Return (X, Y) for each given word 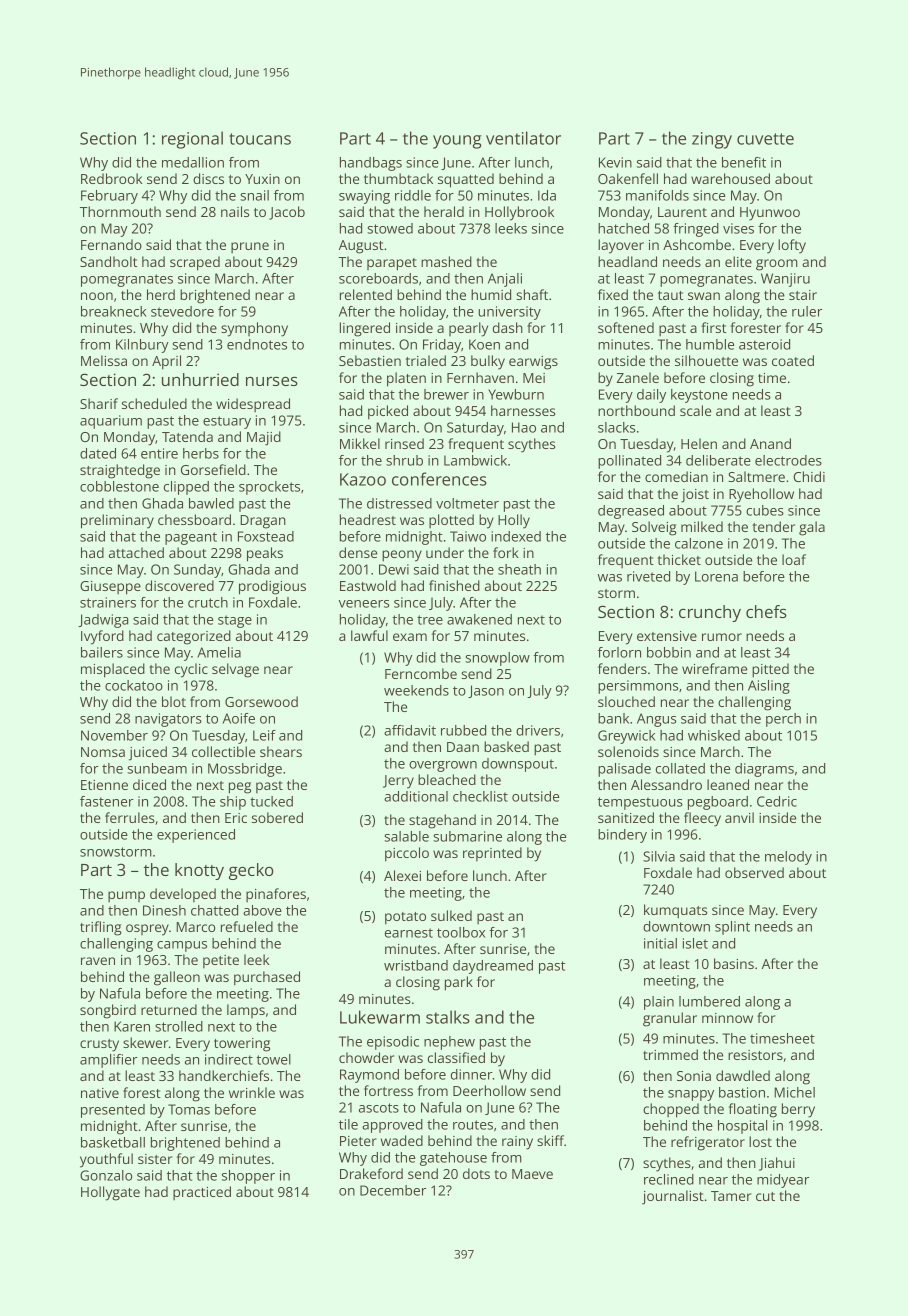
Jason (486, 691)
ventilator (523, 138)
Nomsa (103, 752)
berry (798, 1110)
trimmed (670, 1054)
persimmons (638, 687)
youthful (106, 1160)
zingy (712, 140)
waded (402, 1140)
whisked (714, 735)
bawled (211, 503)
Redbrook (111, 178)
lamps (246, 1011)
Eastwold (368, 585)
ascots (379, 1108)
